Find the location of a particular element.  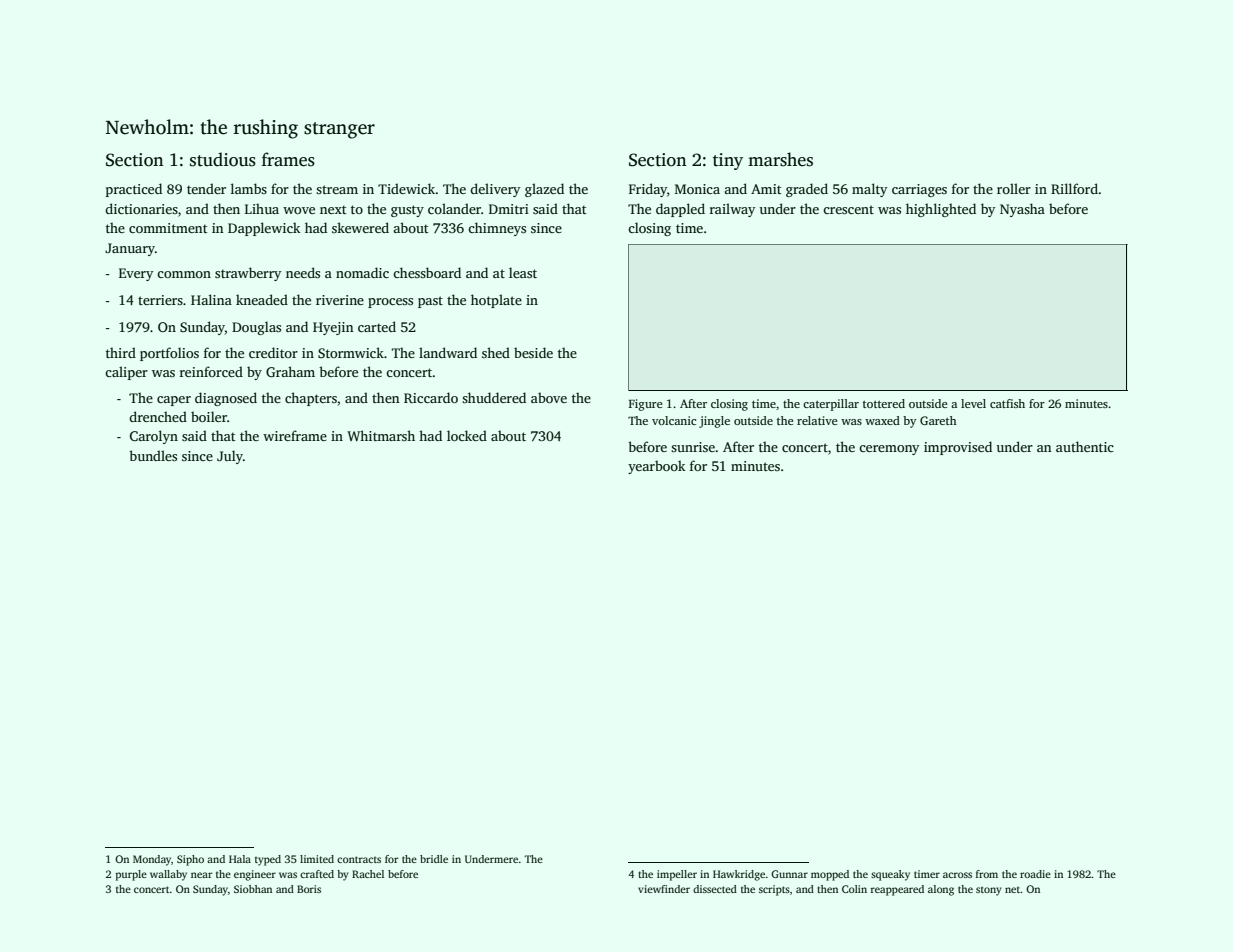

Boris is located at coordinates (309, 889).
